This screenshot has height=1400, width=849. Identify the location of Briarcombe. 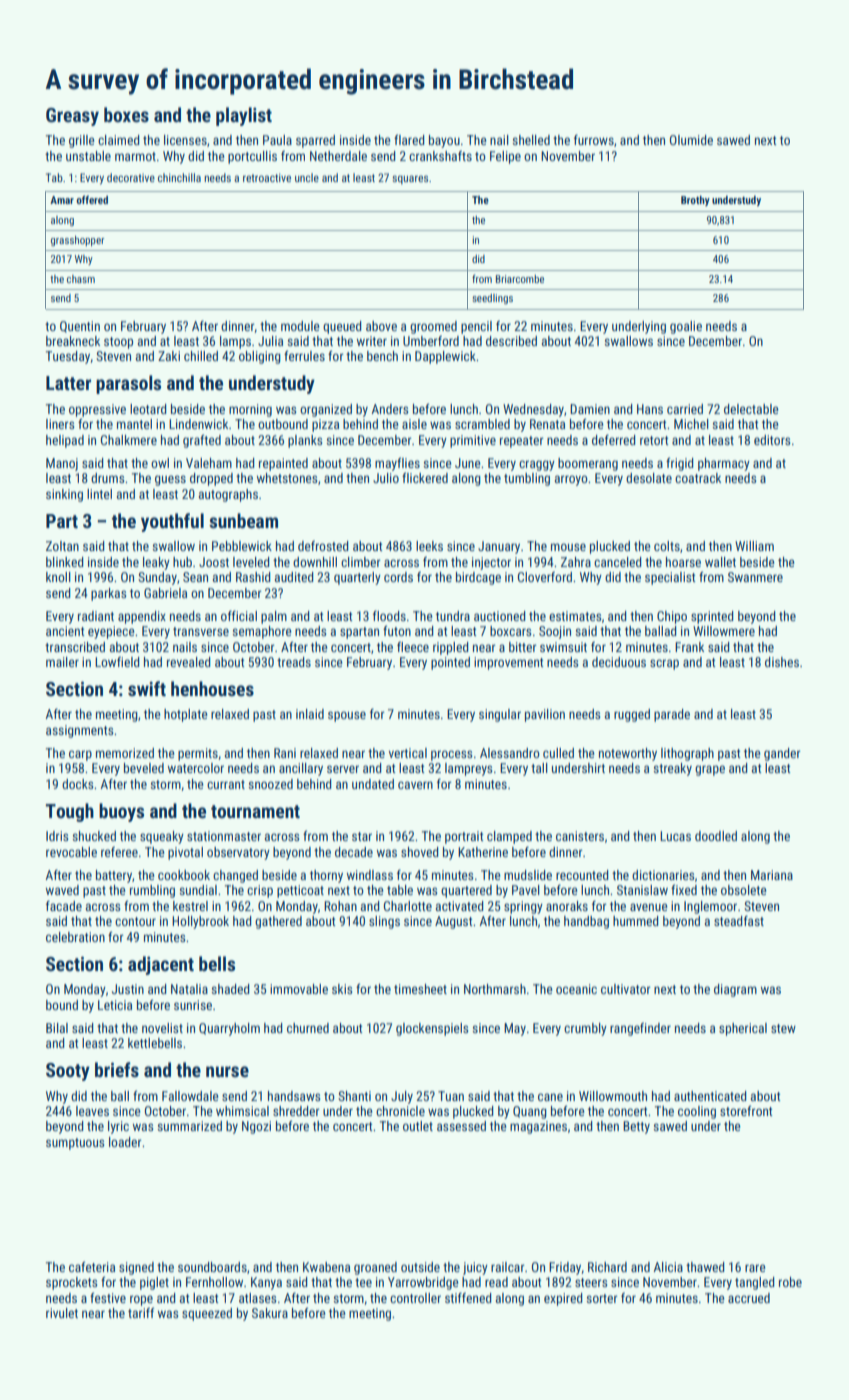
(520, 279).
